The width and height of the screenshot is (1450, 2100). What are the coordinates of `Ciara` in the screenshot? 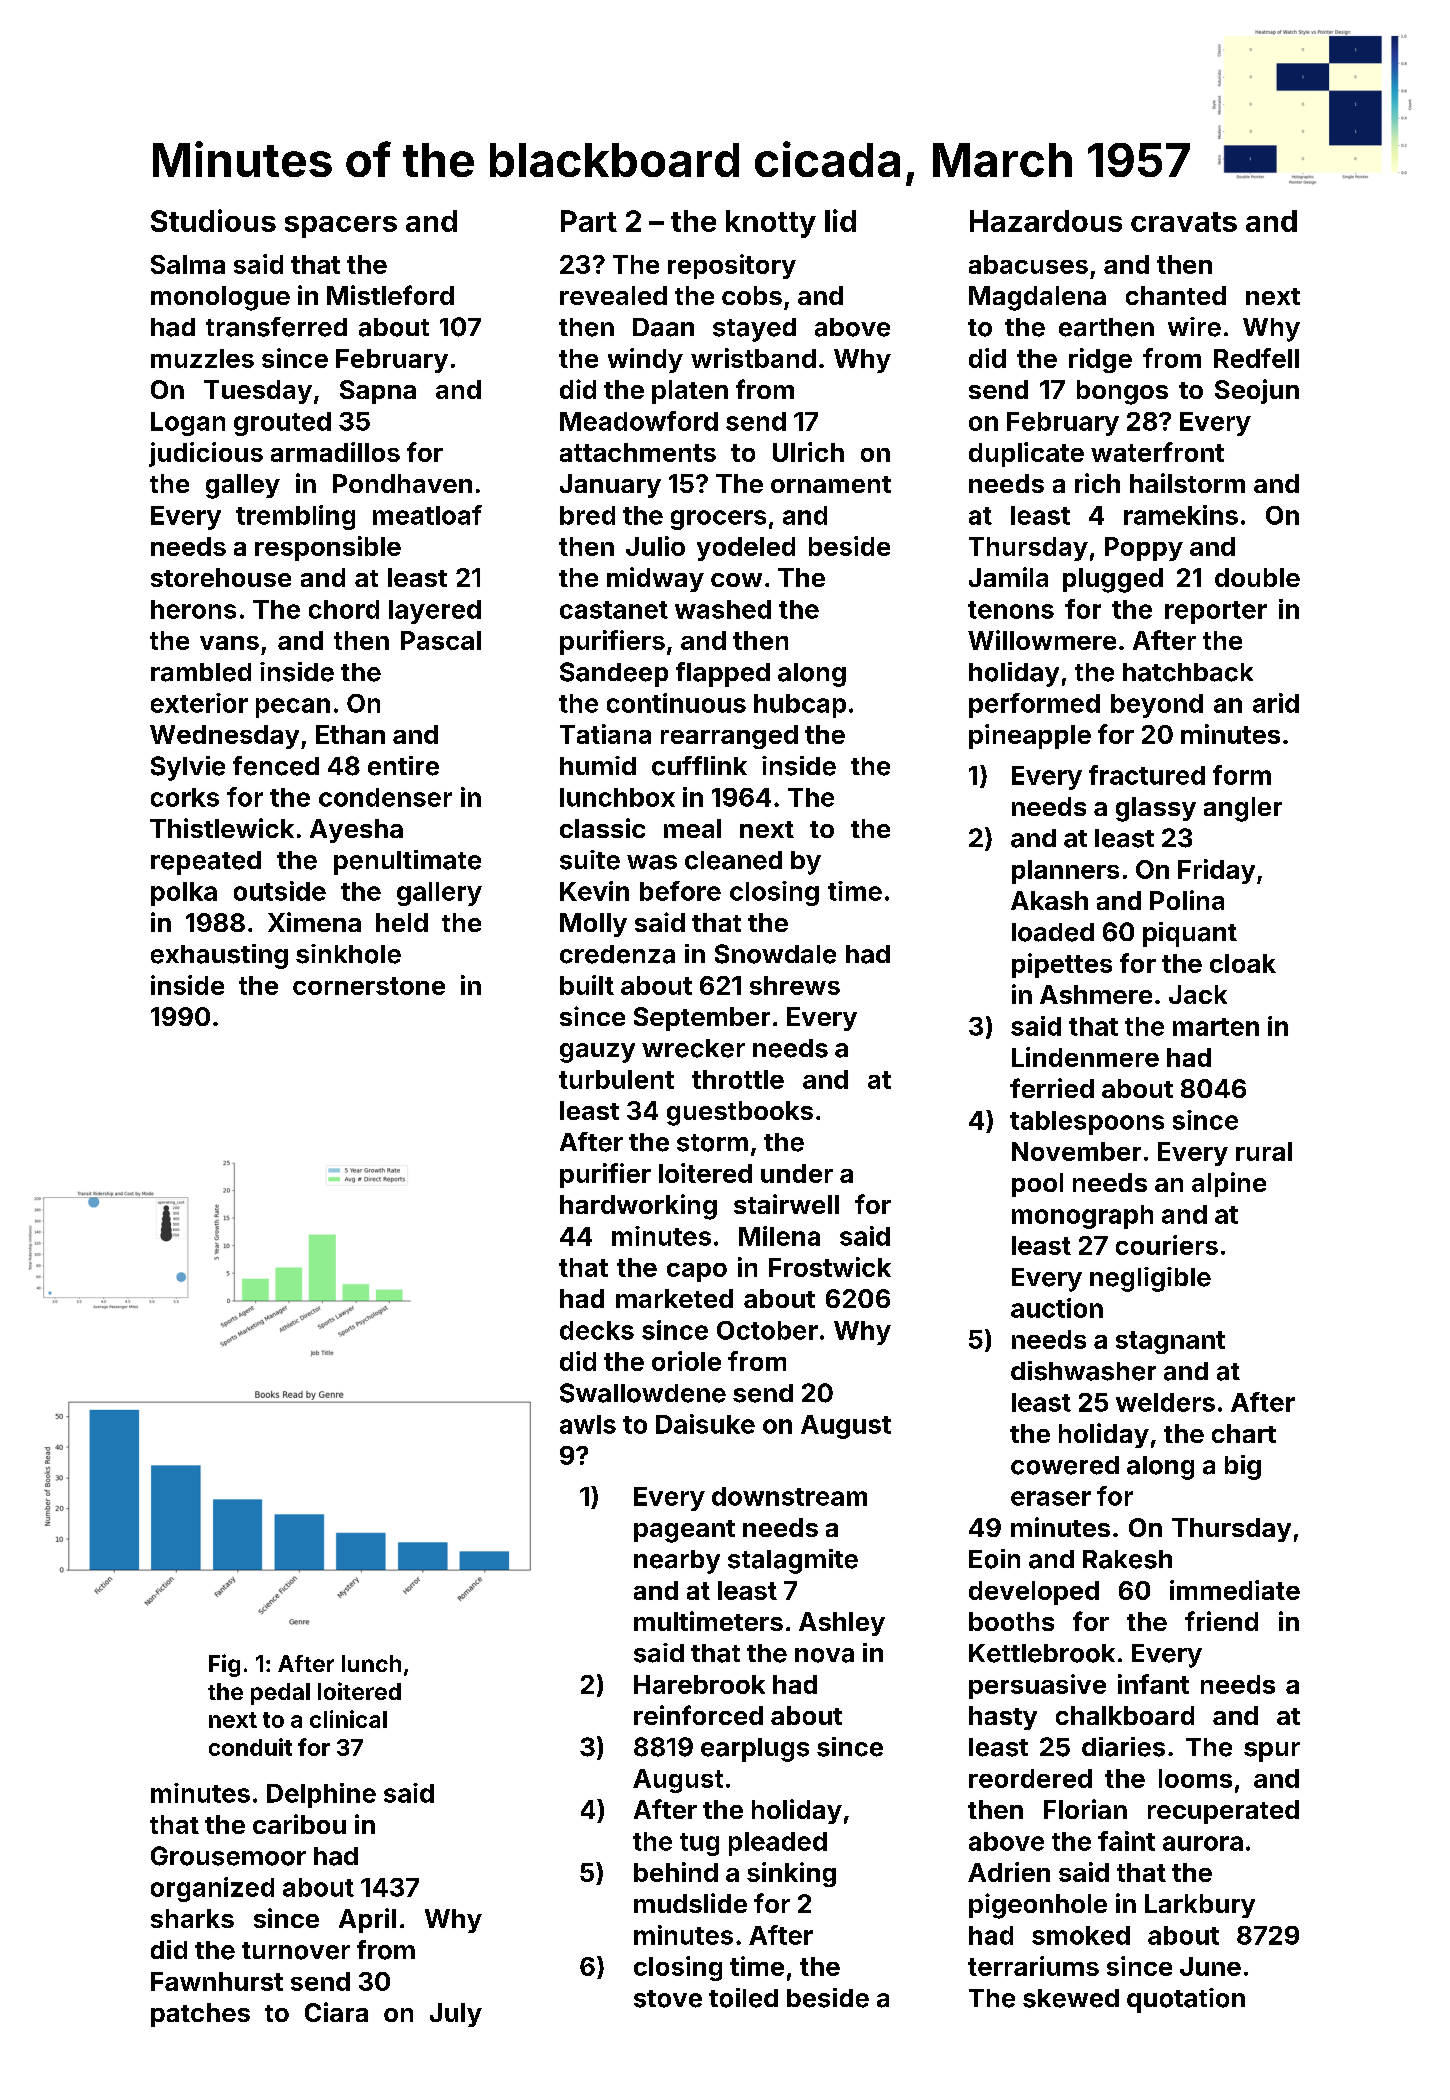 It's located at (336, 2012).
